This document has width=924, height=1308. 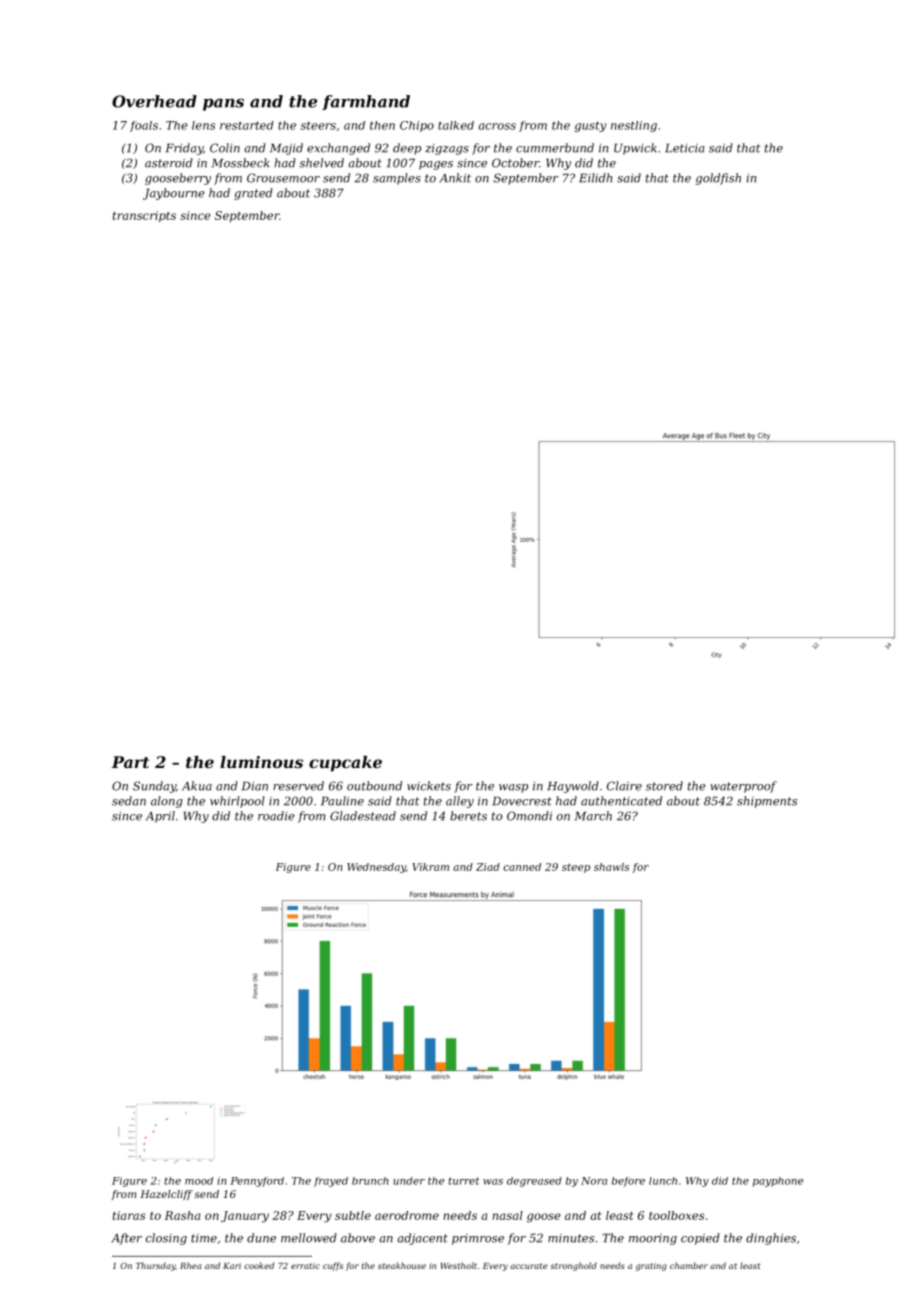 I want to click on Pennyford, so click(x=257, y=1182).
